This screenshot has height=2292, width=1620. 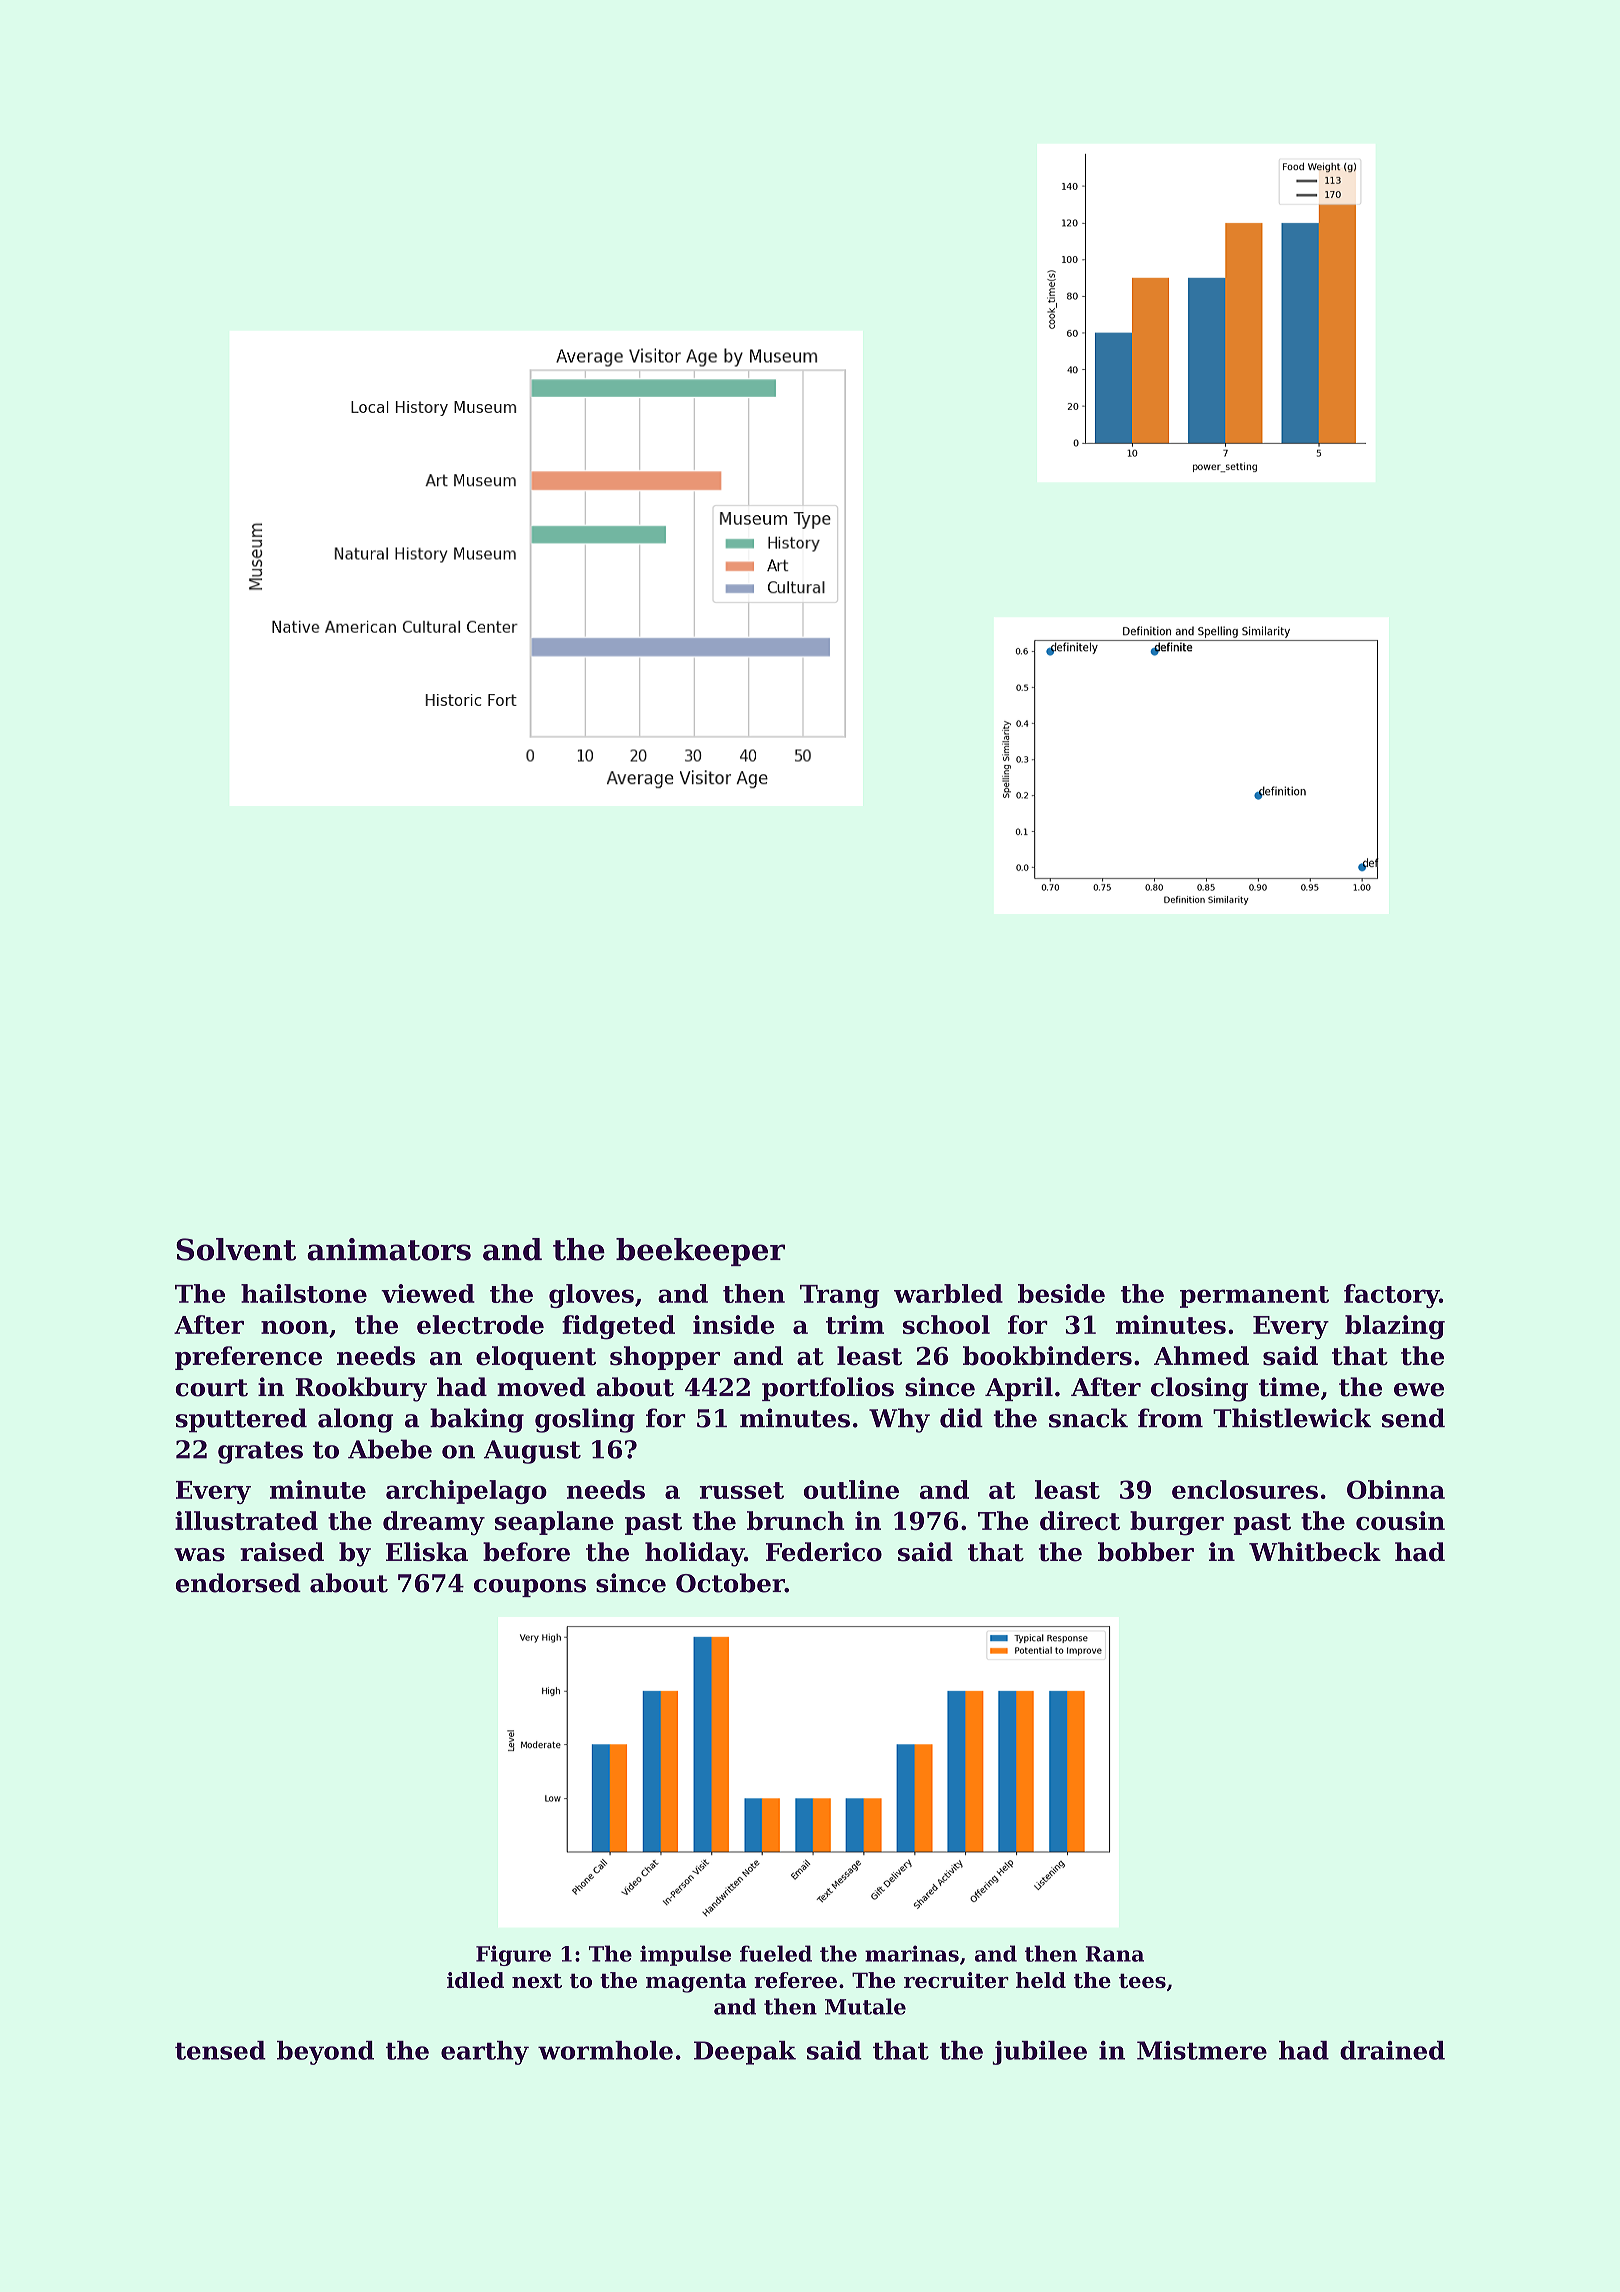 I want to click on animators, so click(x=389, y=1249).
